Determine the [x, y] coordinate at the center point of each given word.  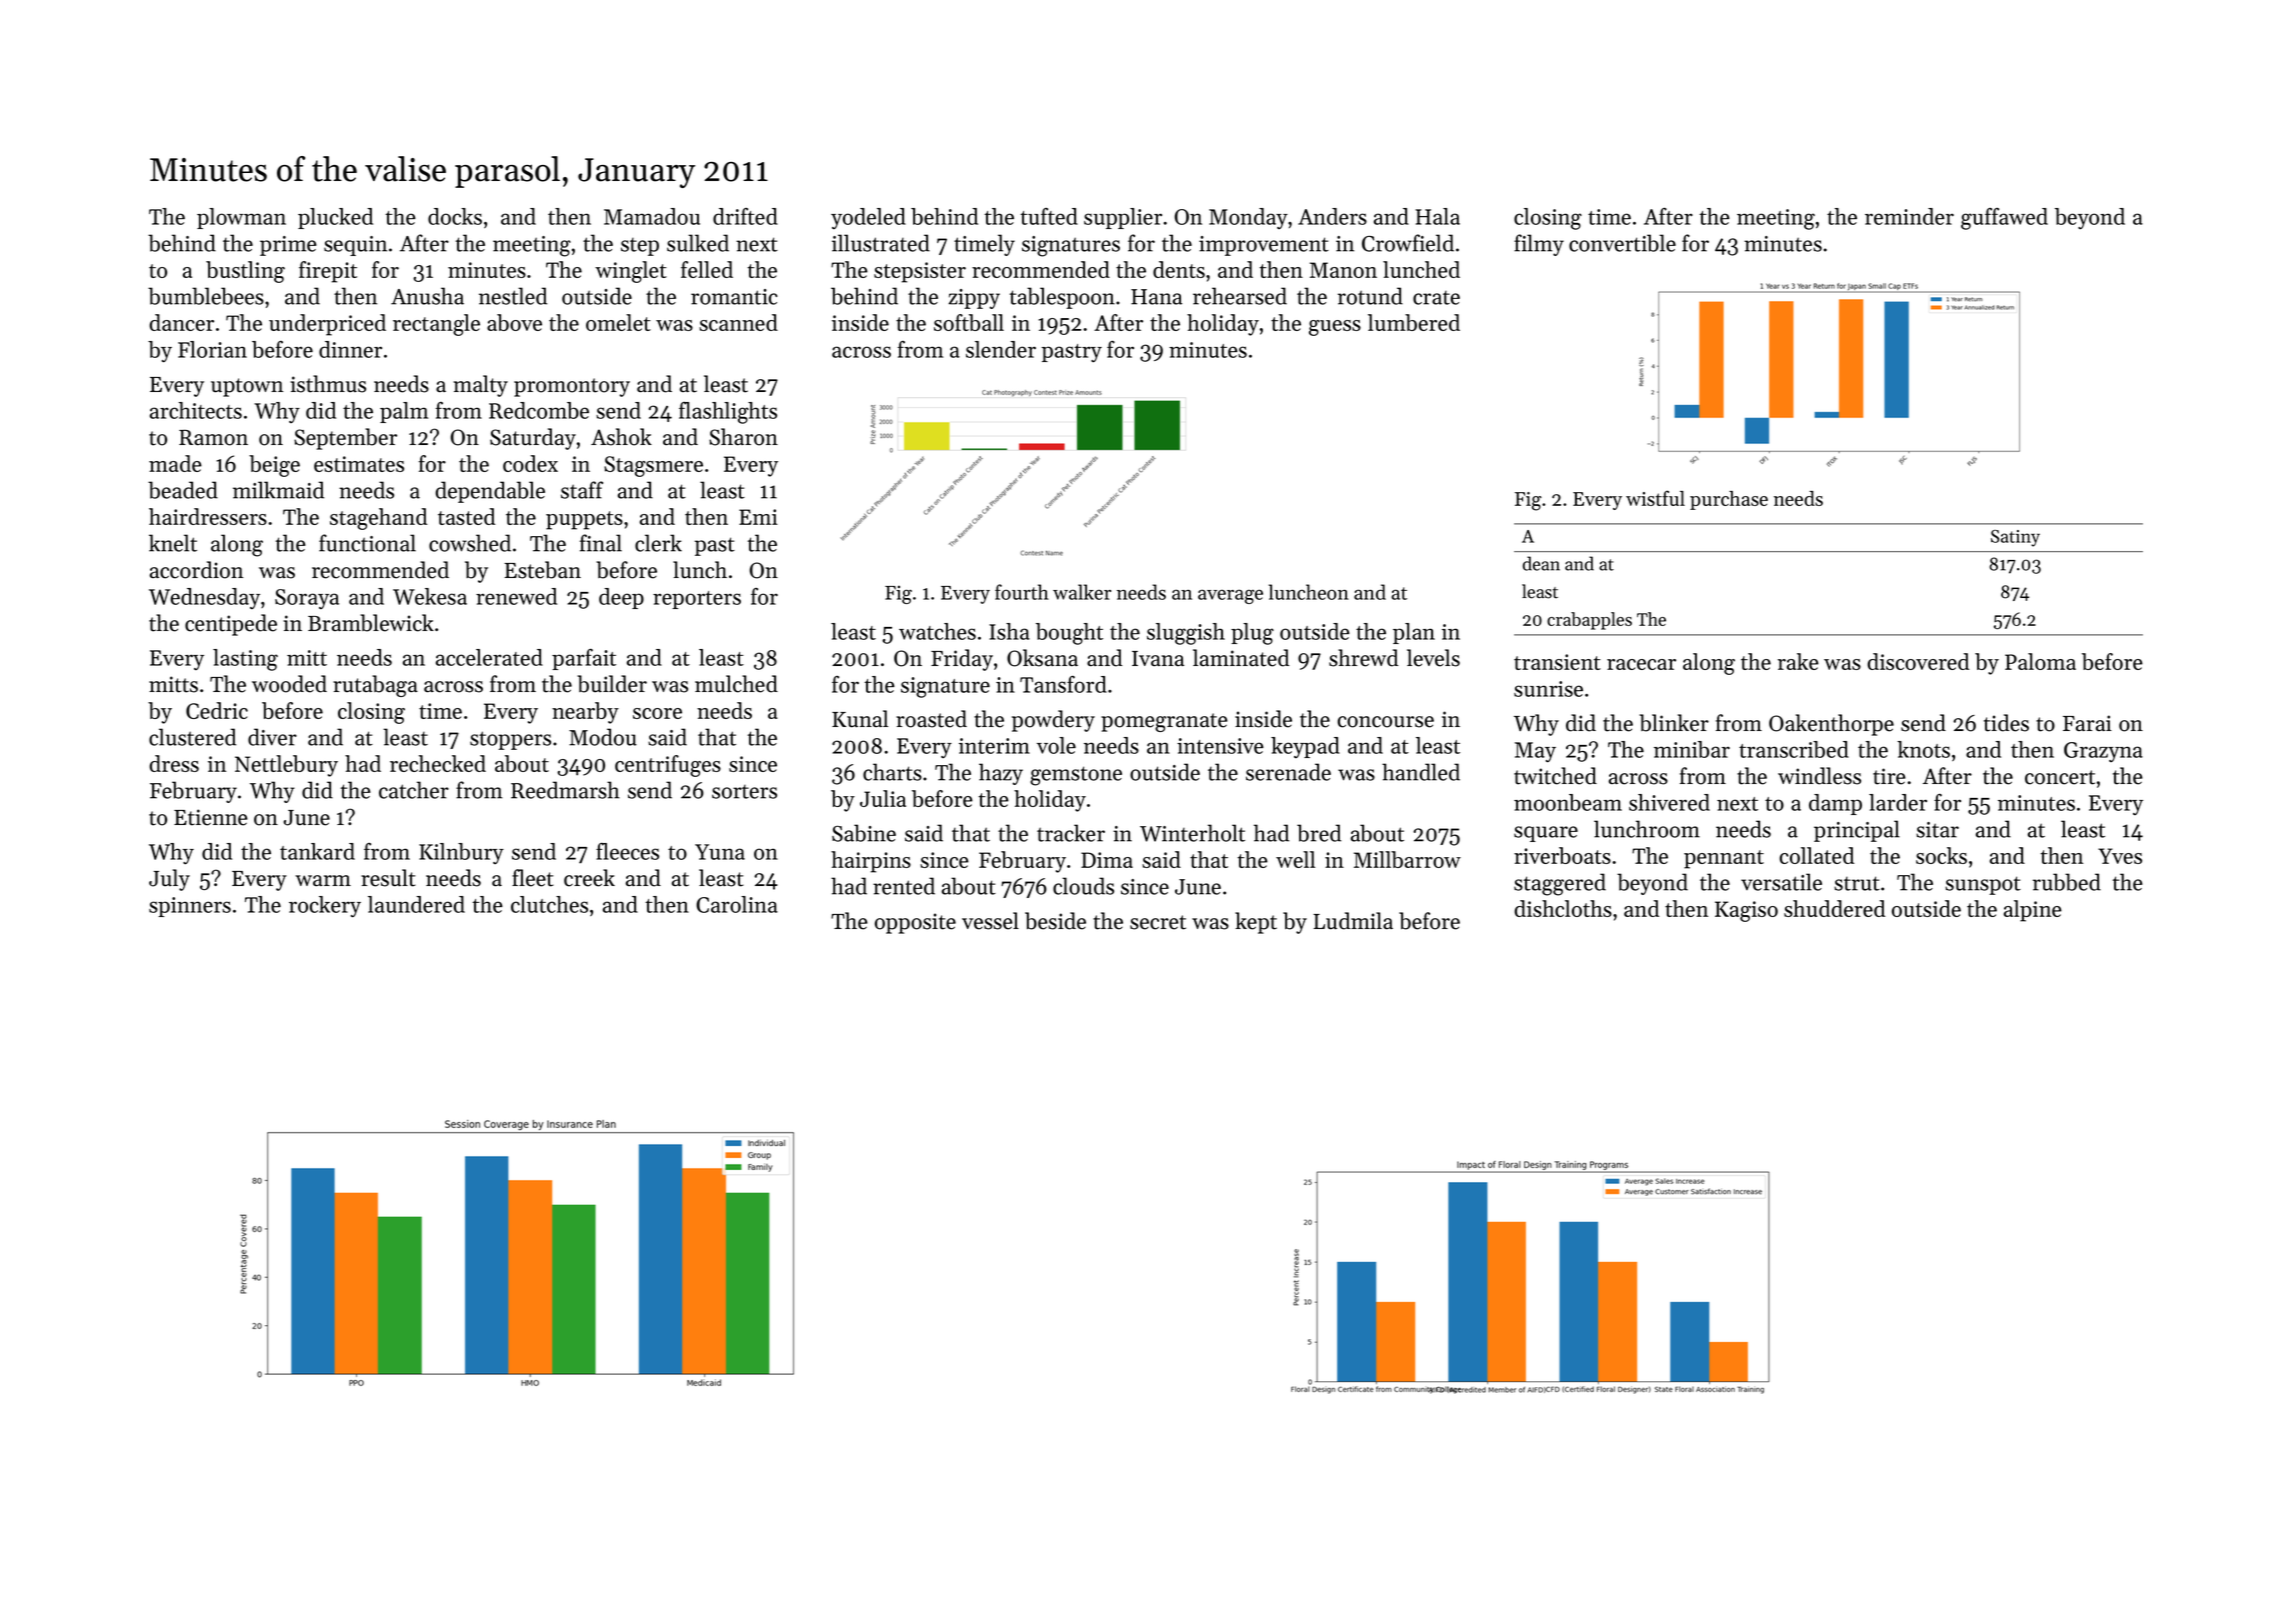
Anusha [427, 296]
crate [1436, 298]
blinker [1674, 723]
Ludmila [1353, 921]
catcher [414, 790]
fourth [1022, 592]
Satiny [2015, 538]
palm [404, 412]
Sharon [743, 437]
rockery [325, 907]
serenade [1288, 772]
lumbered [1414, 322]
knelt [173, 543]
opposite [915, 923]
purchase [1729, 500]
